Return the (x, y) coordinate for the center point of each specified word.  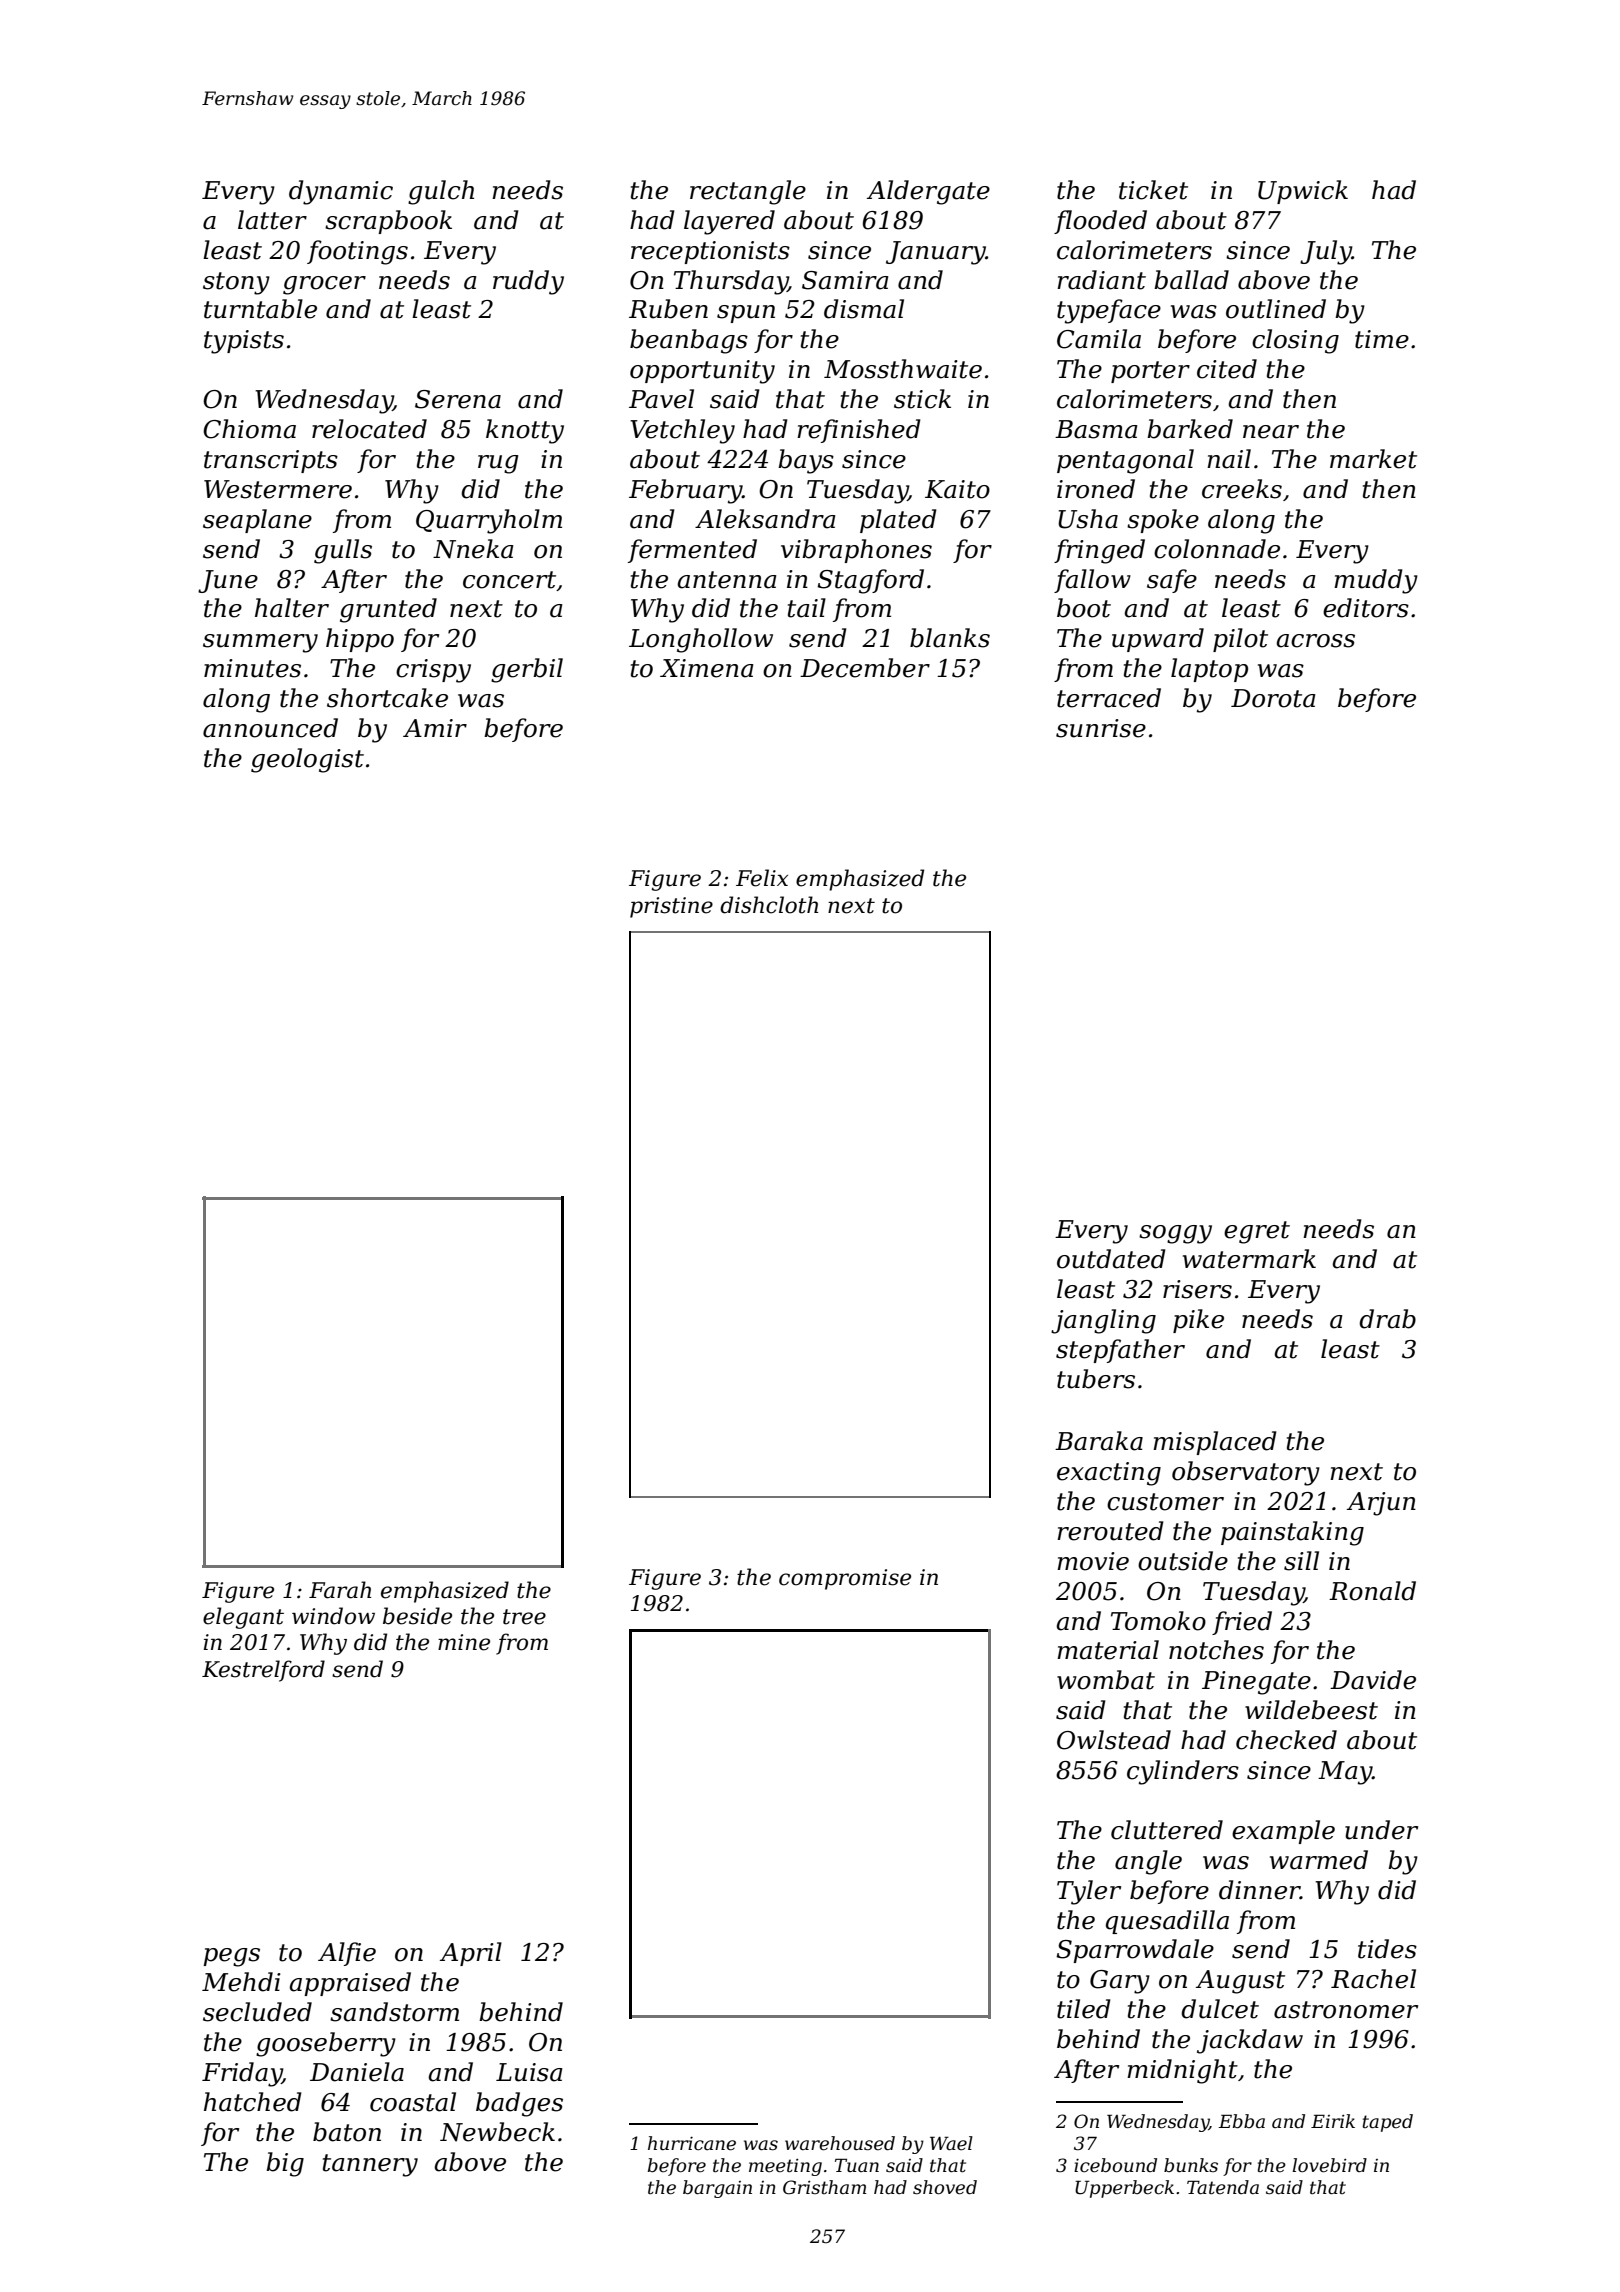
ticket (1153, 190)
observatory (1246, 1473)
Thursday (731, 282)
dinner (1259, 1890)
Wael (951, 2143)
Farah (340, 1590)
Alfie (347, 1954)
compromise (845, 1579)
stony (236, 283)
